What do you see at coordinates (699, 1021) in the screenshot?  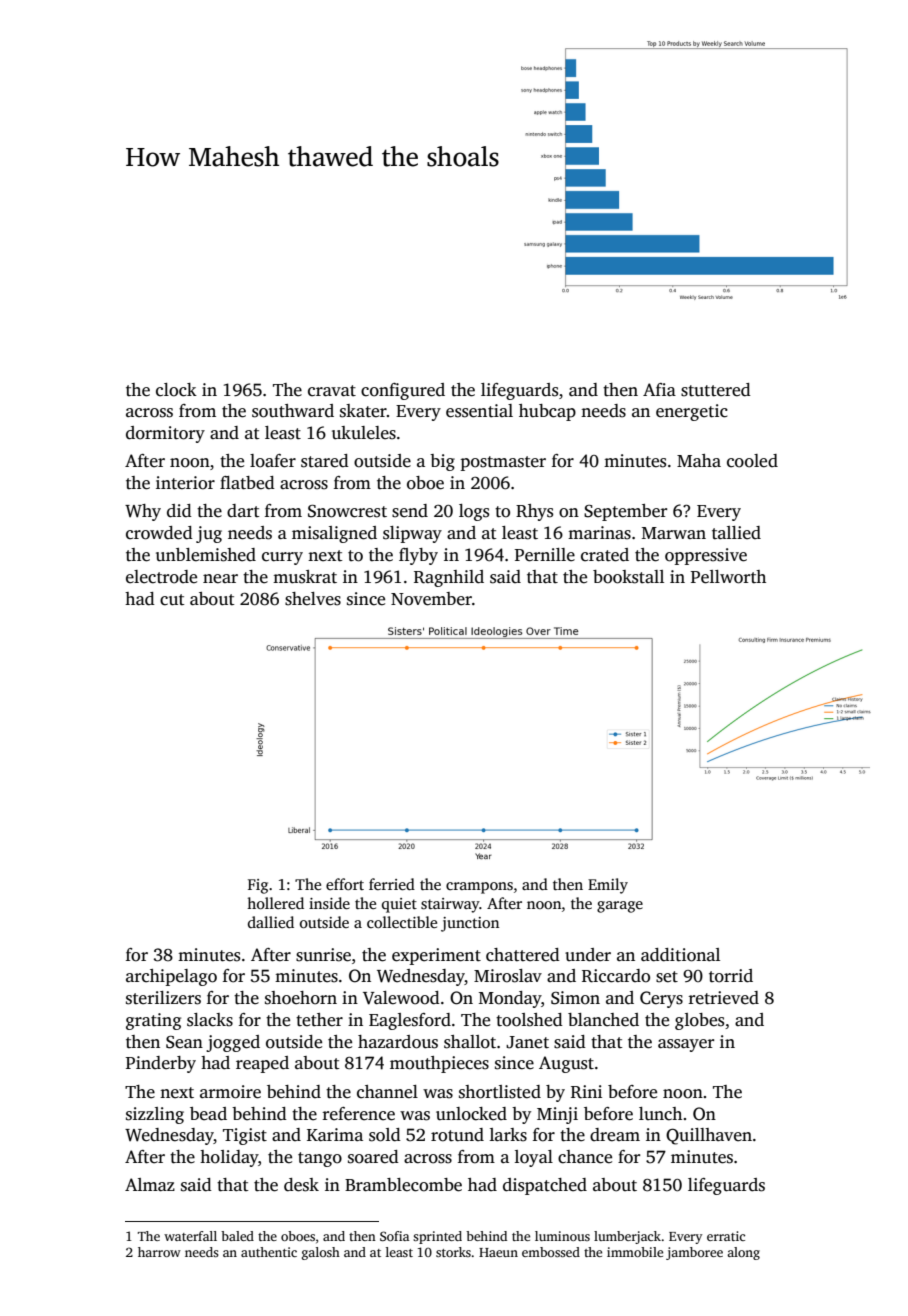 I see `globes` at bounding box center [699, 1021].
